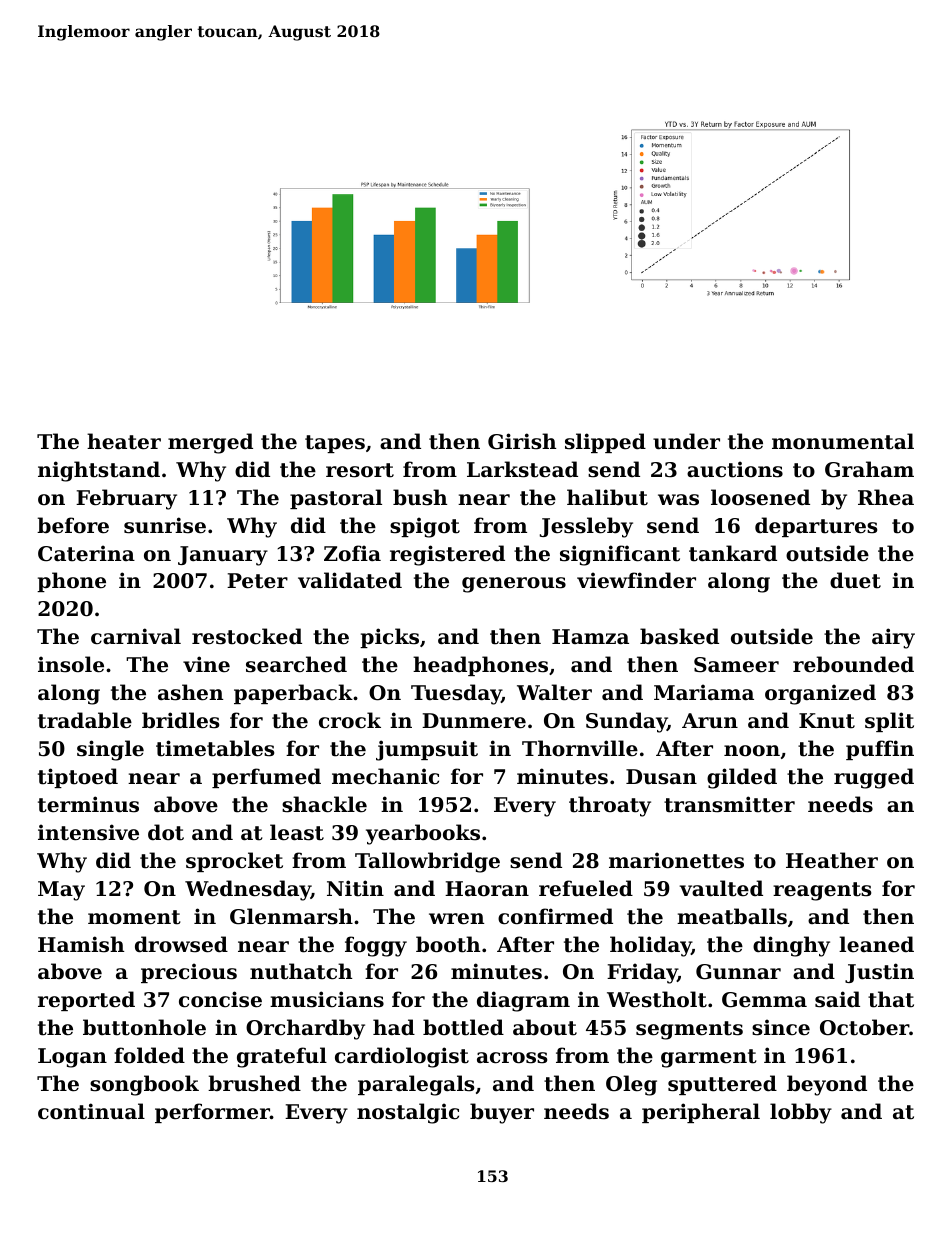 The width and height of the page is (952, 1233). Describe the element at coordinates (166, 832) in the page. I see `dot` at that location.
